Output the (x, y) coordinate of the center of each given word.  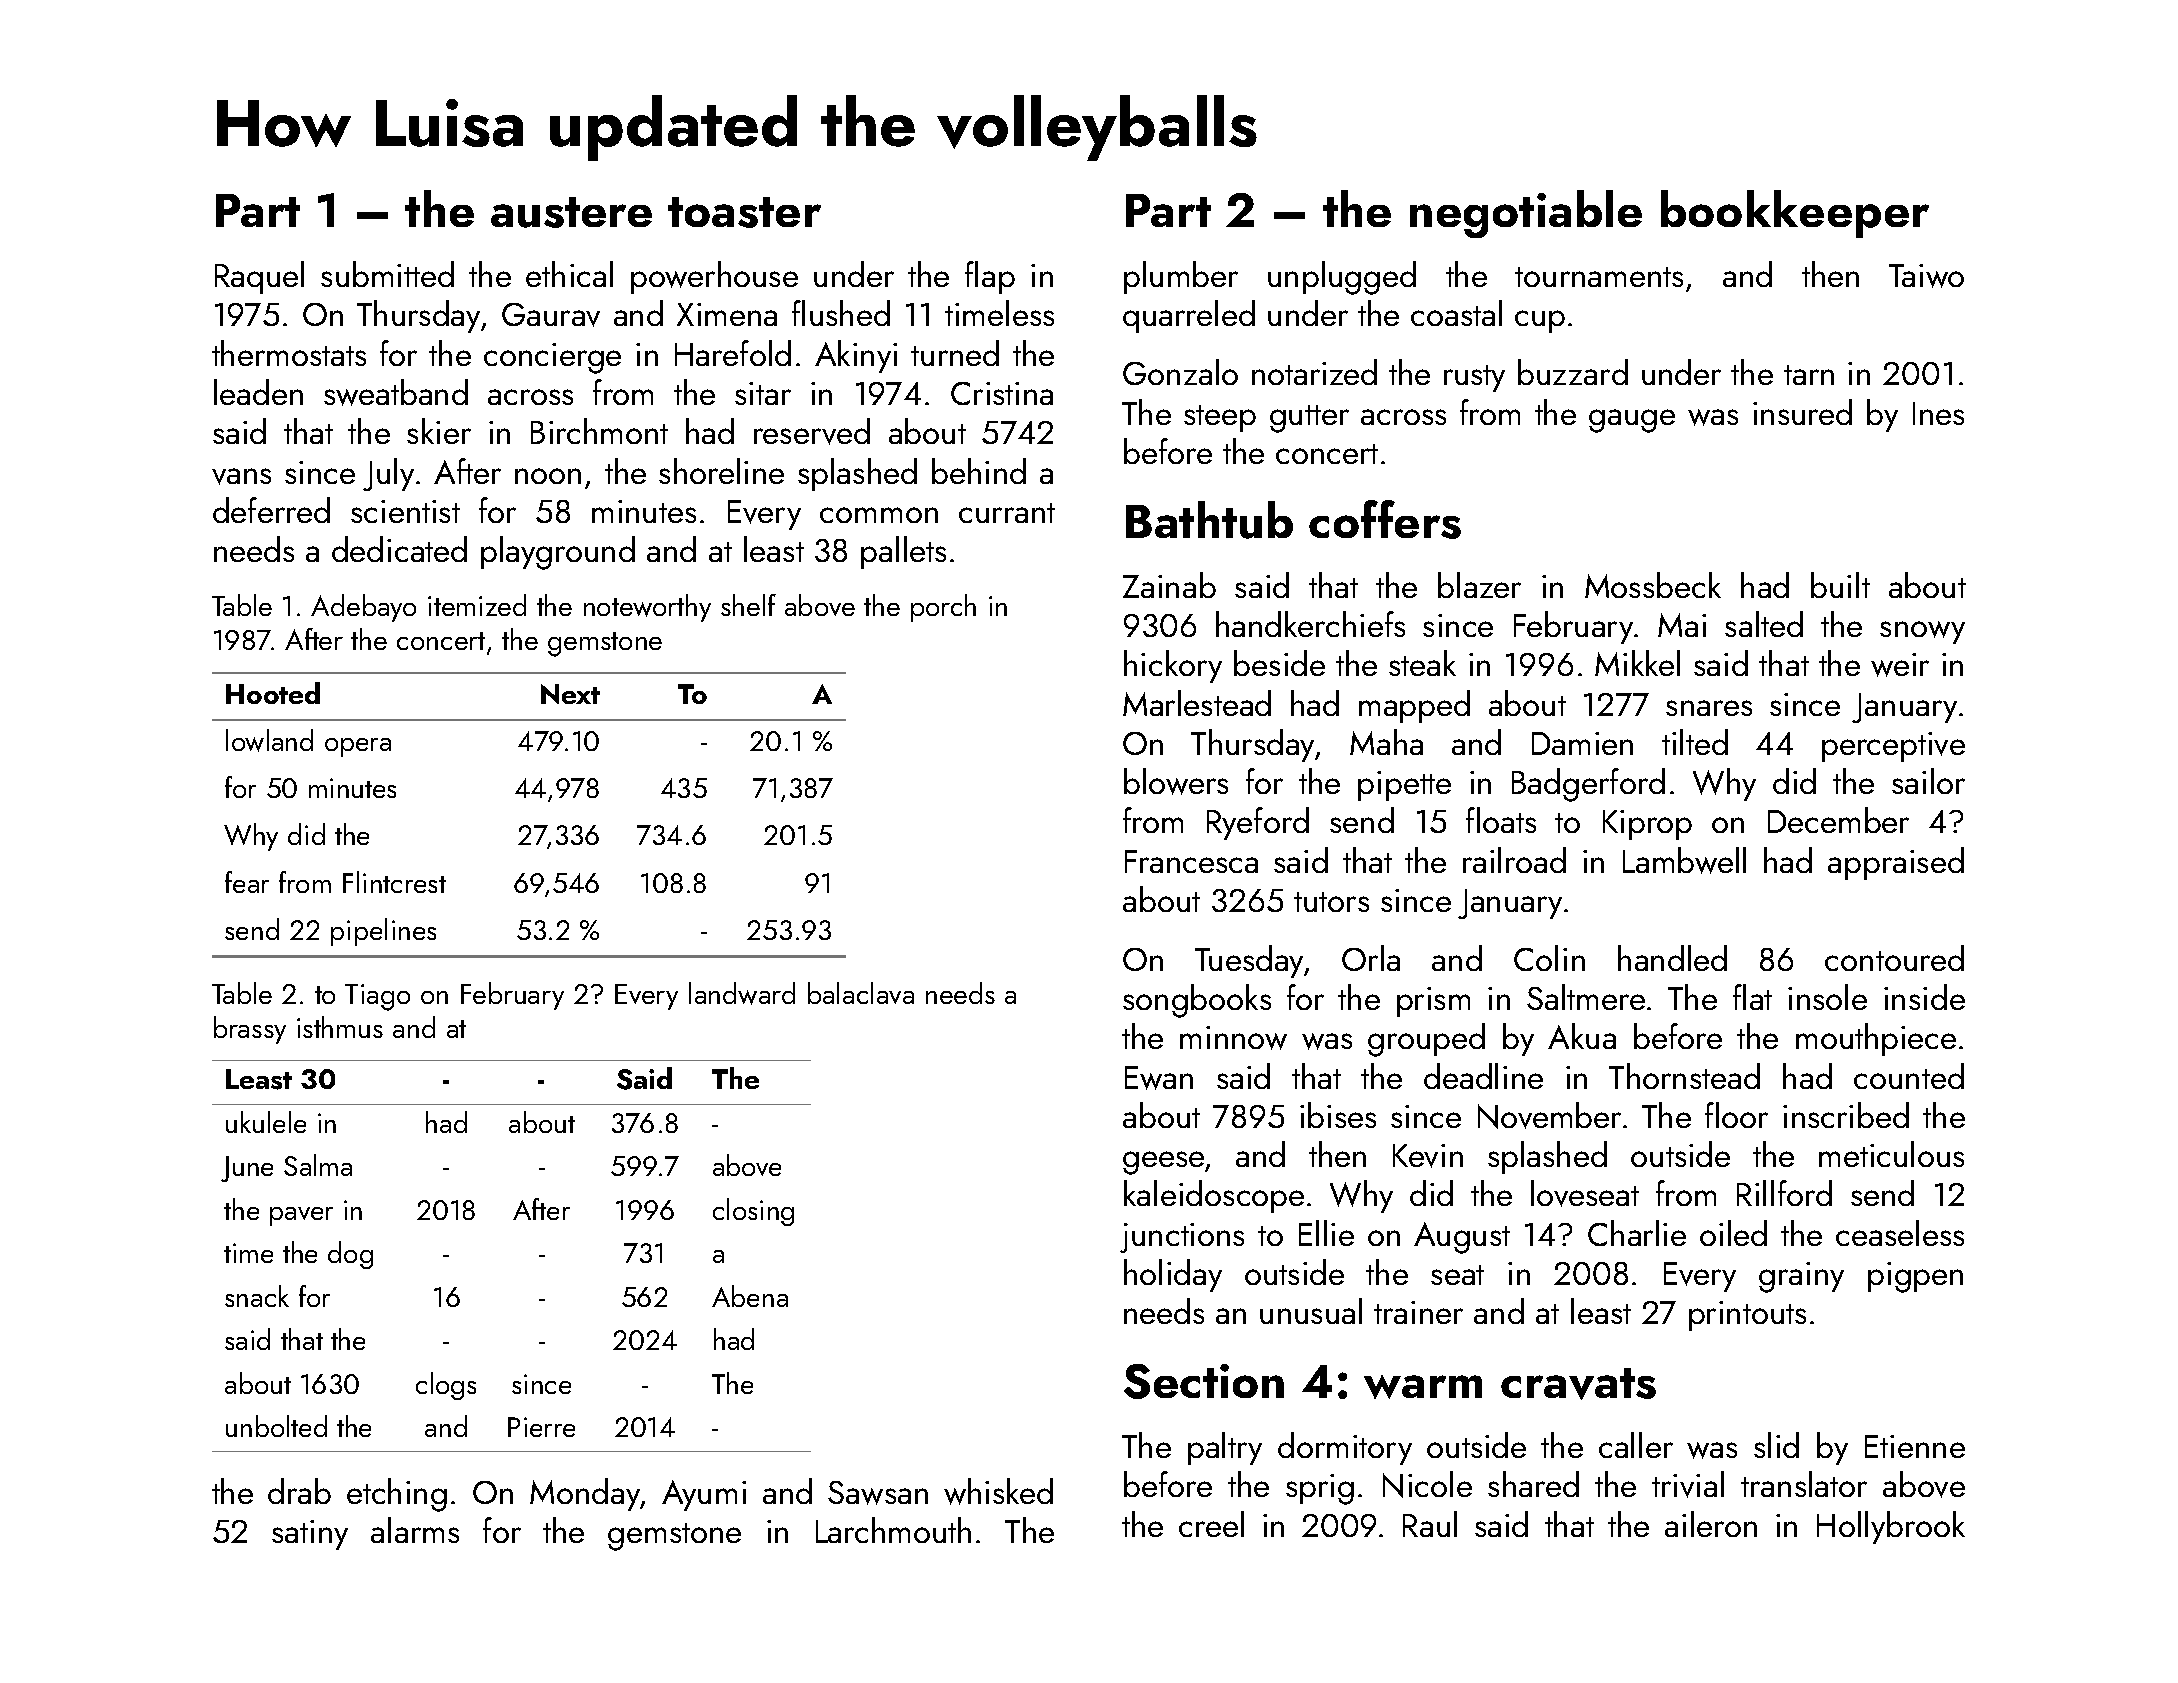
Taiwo (1926, 276)
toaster (744, 212)
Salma (318, 1165)
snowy (1922, 632)
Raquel (259, 277)
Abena (750, 1296)
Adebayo (363, 608)
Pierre (541, 1427)
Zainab (1169, 585)
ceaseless (1900, 1233)
